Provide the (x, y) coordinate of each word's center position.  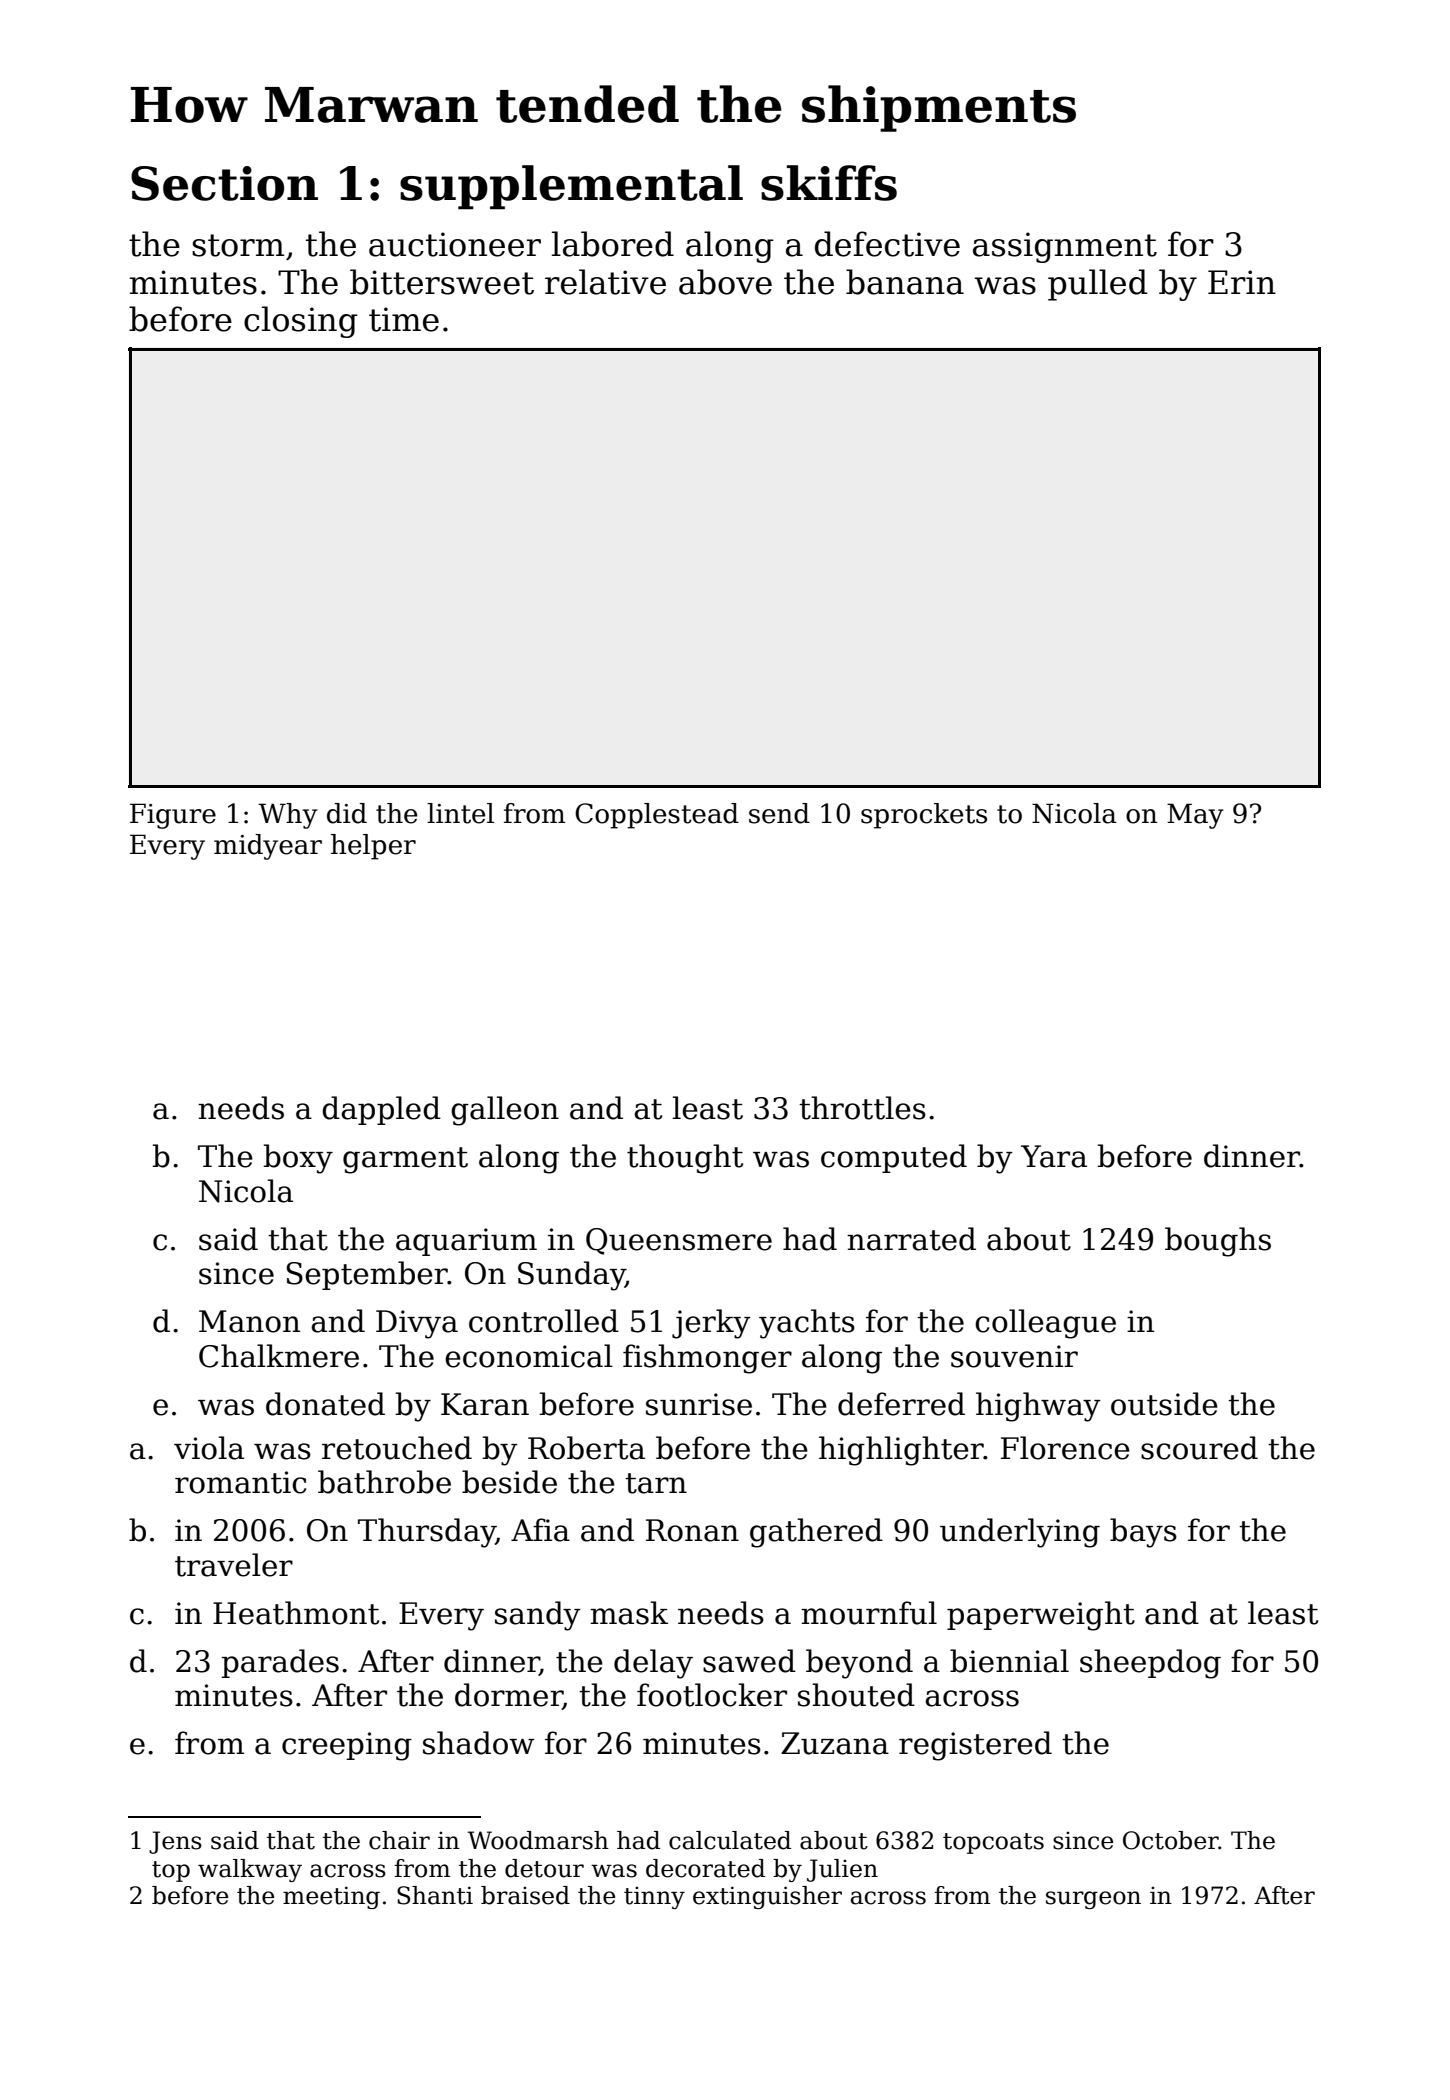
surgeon (1093, 1900)
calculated (730, 1840)
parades (280, 1663)
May (1195, 816)
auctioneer (455, 244)
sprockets (924, 816)
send (779, 813)
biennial (1009, 1661)
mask (629, 1613)
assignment (1065, 247)
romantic (240, 1482)
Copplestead (657, 816)
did (347, 813)
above (725, 282)
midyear (268, 847)
